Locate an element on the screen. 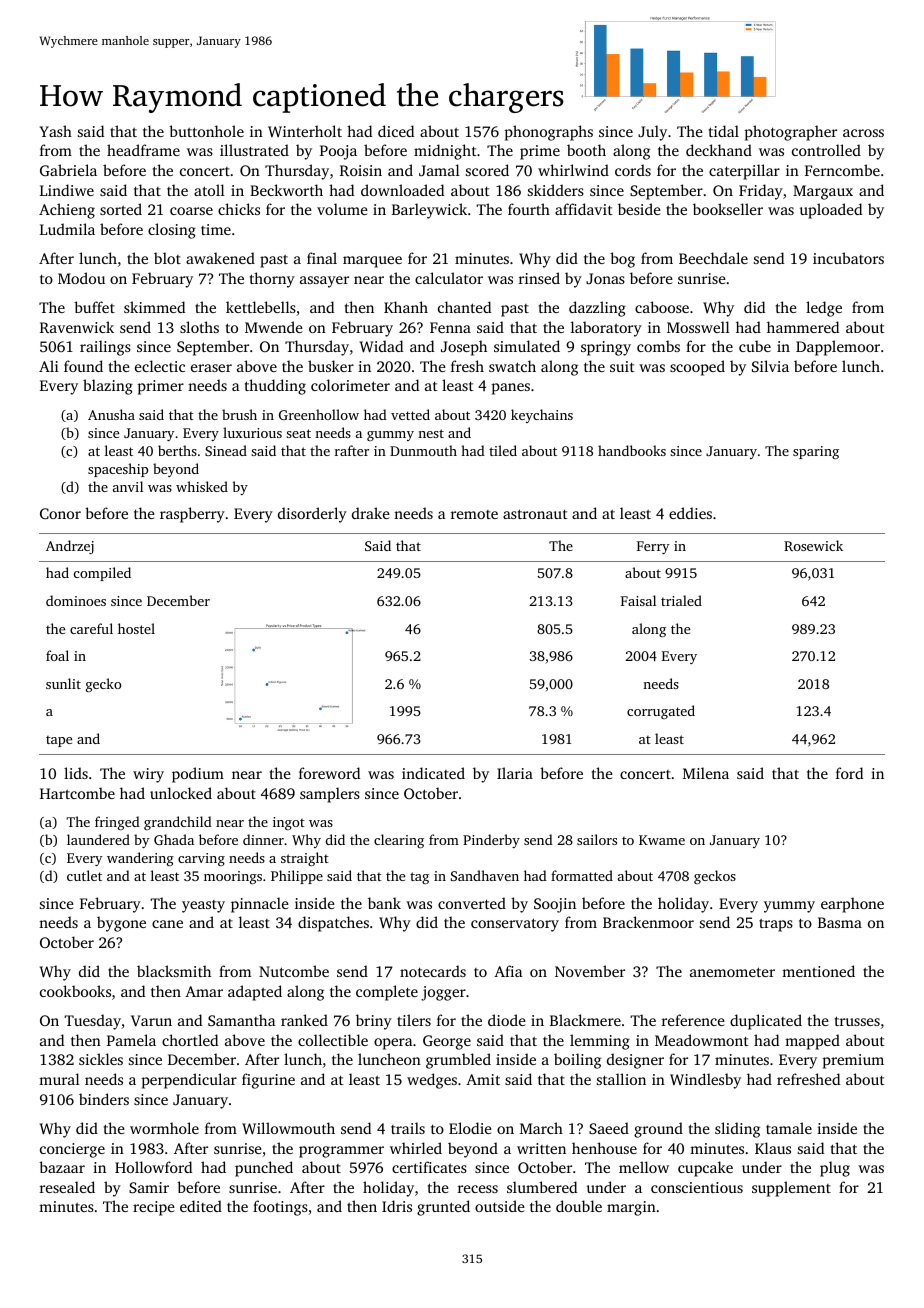  podium is located at coordinates (198, 775).
